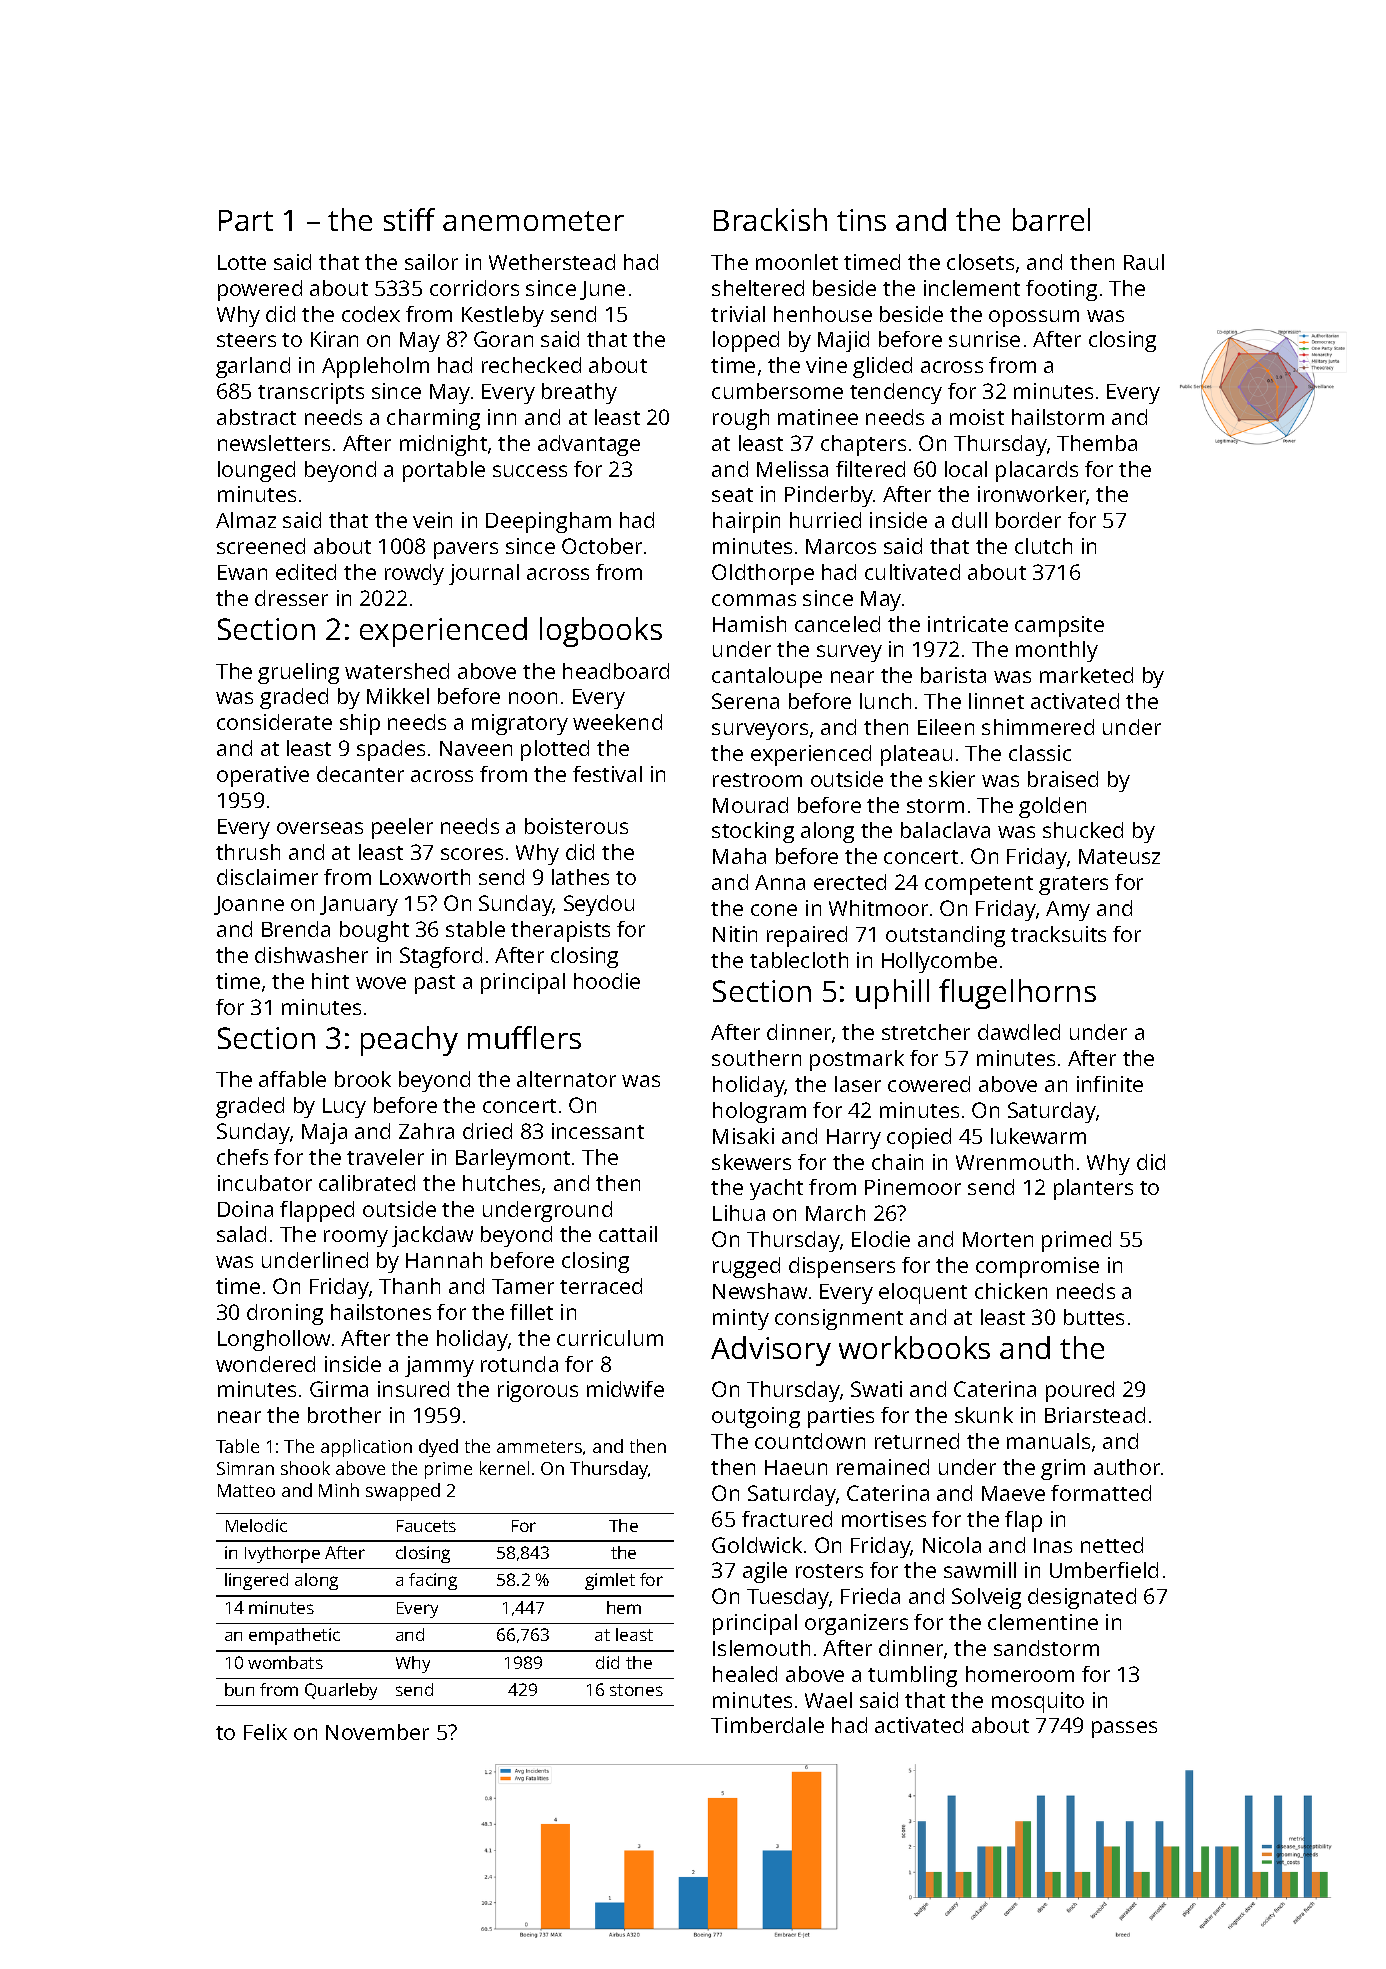 Image resolution: width=1386 pixels, height=1969 pixels. What do you see at coordinates (741, 419) in the screenshot?
I see `rough` at bounding box center [741, 419].
